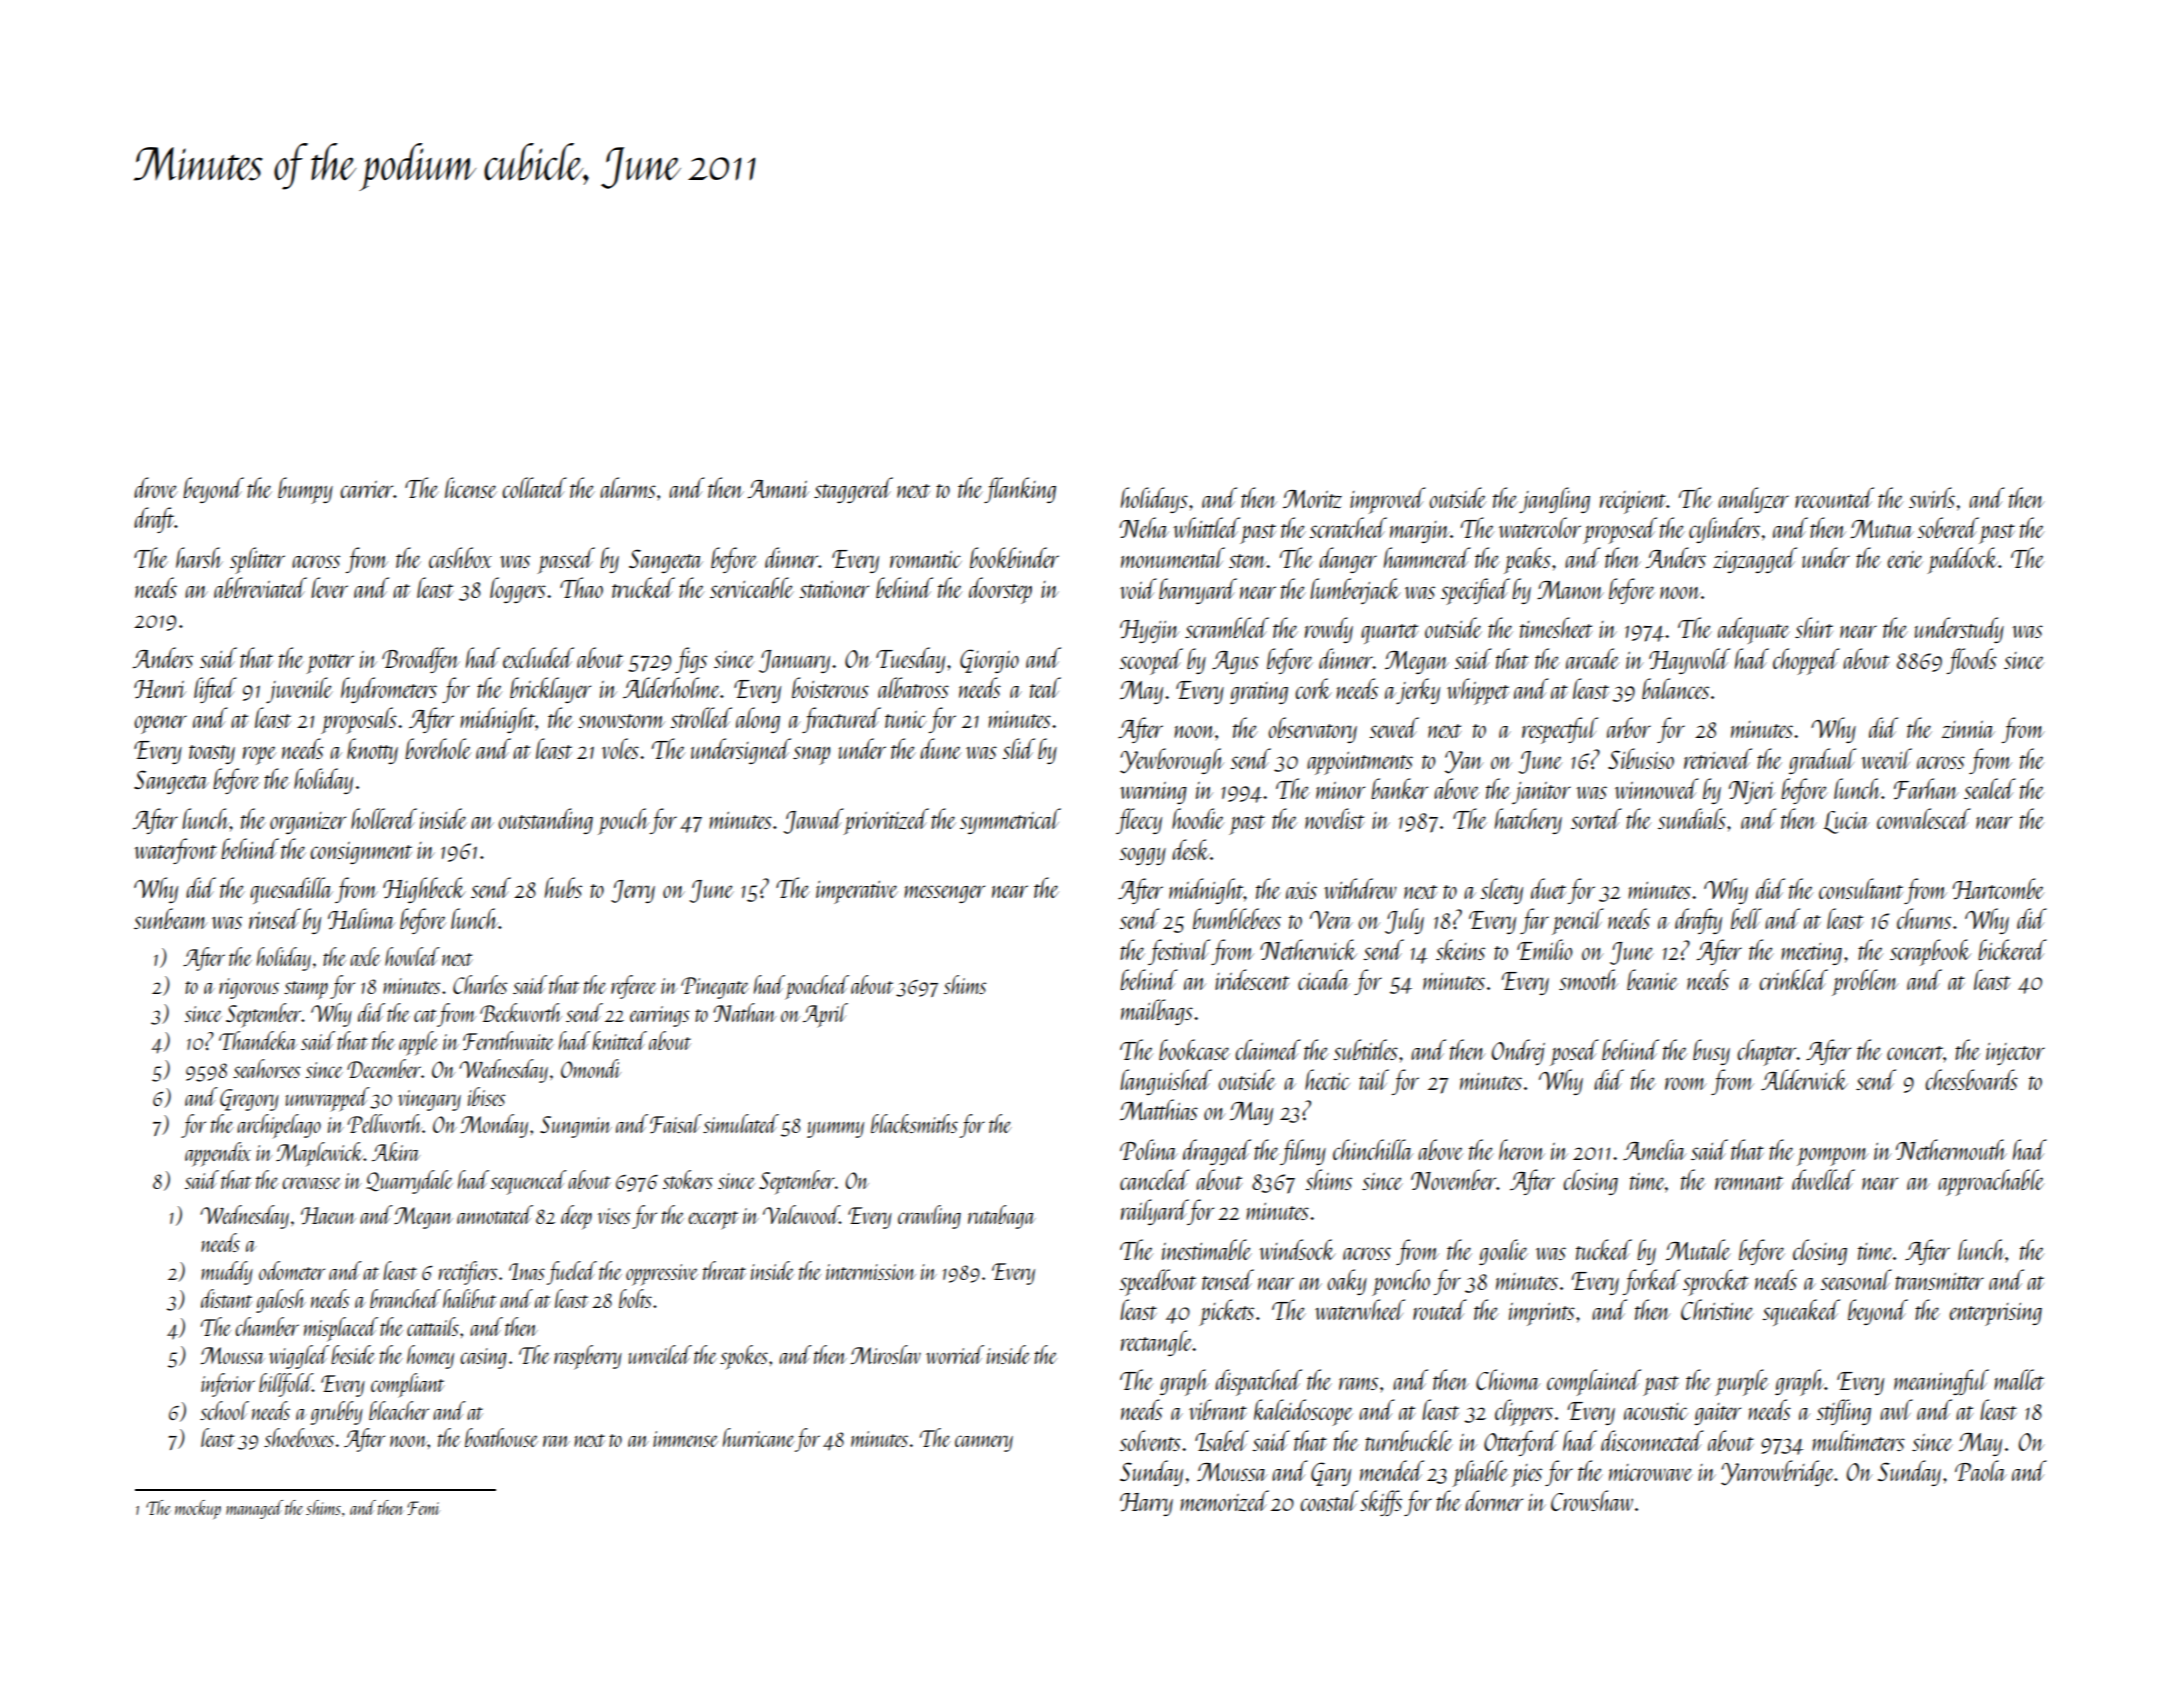  Describe the element at coordinates (1554, 500) in the screenshot. I see `jangling` at that location.
